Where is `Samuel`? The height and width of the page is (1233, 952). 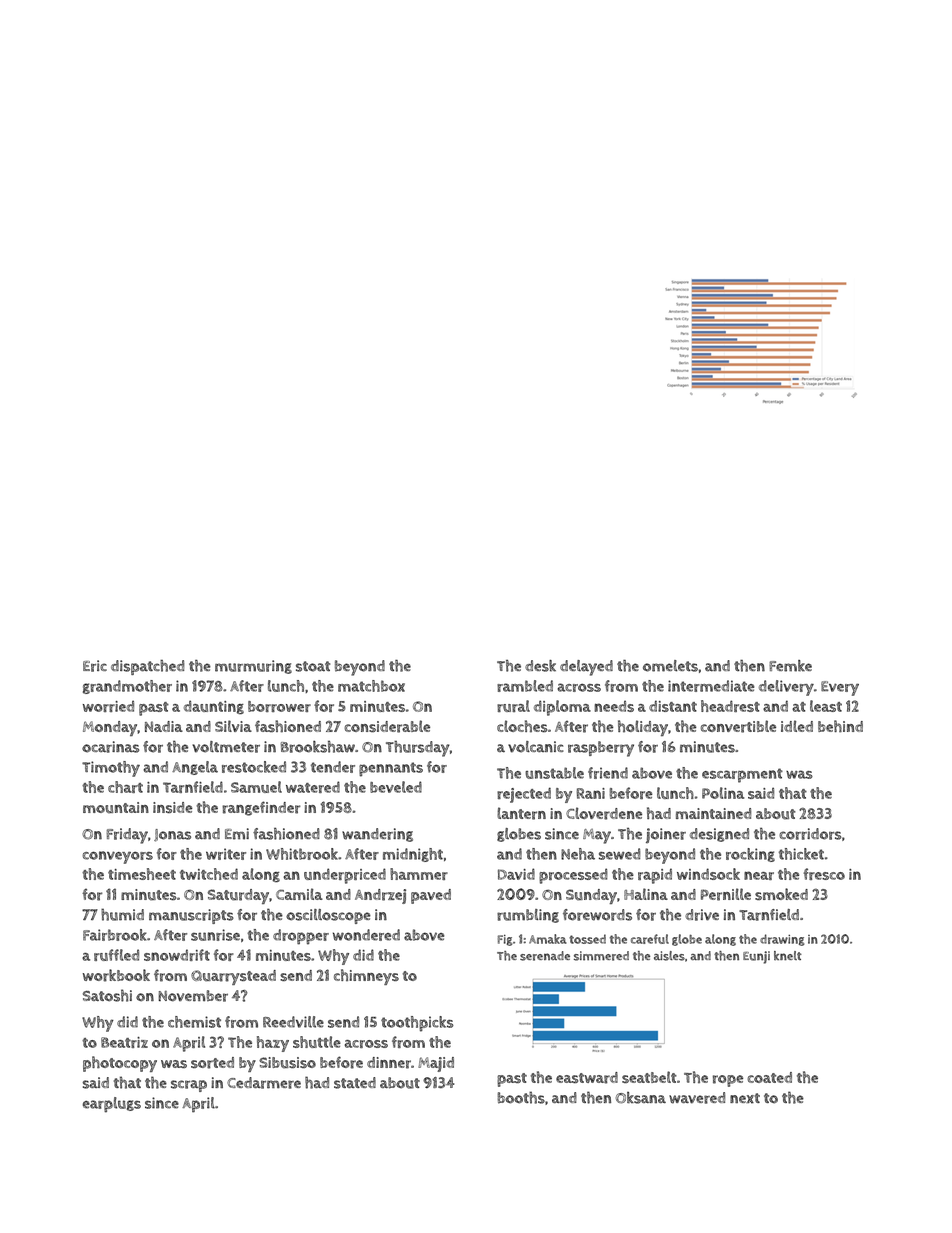 Samuel is located at coordinates (256, 787).
